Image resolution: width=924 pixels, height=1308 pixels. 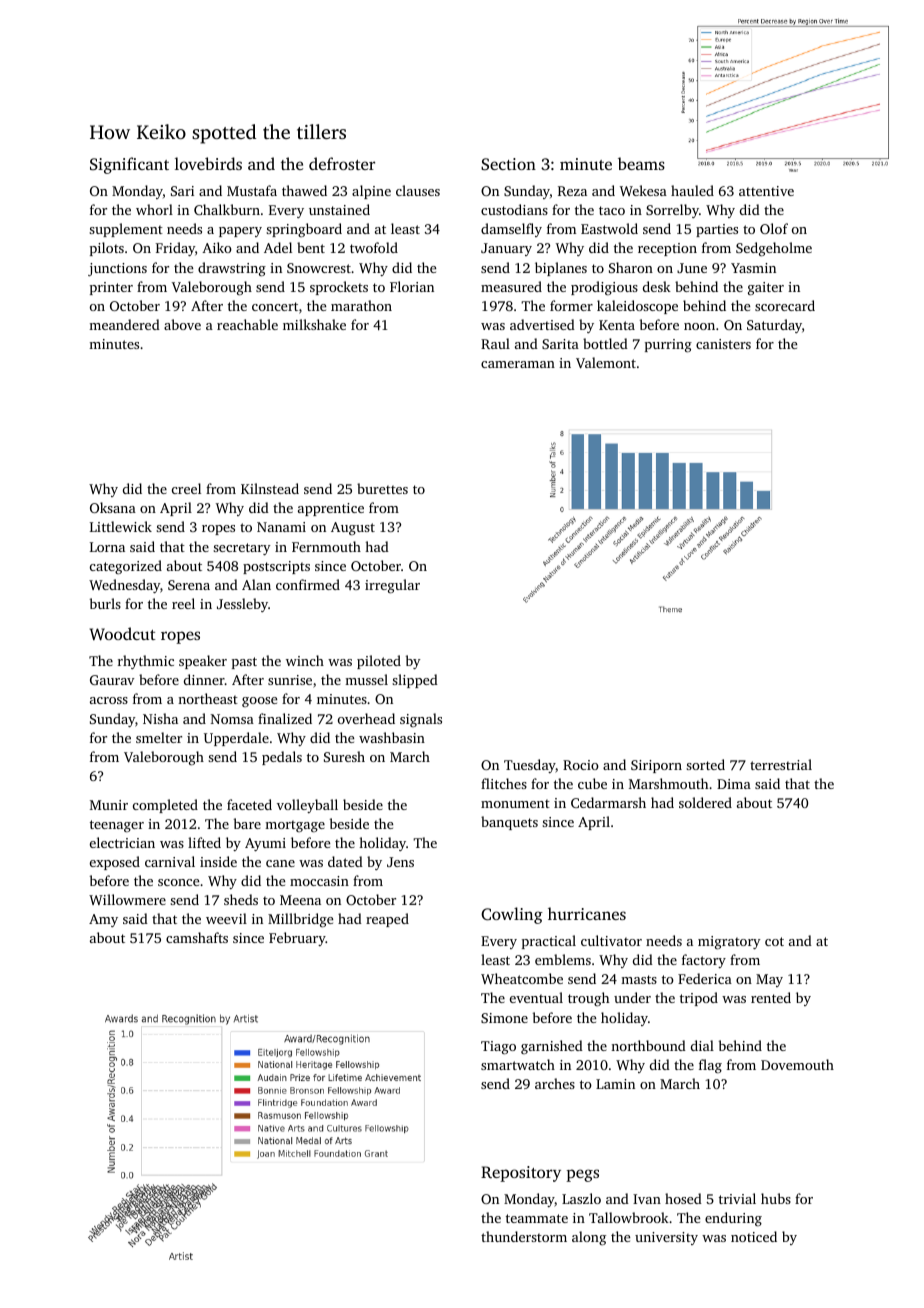 What do you see at coordinates (197, 937) in the document?
I see `camshafts` at bounding box center [197, 937].
